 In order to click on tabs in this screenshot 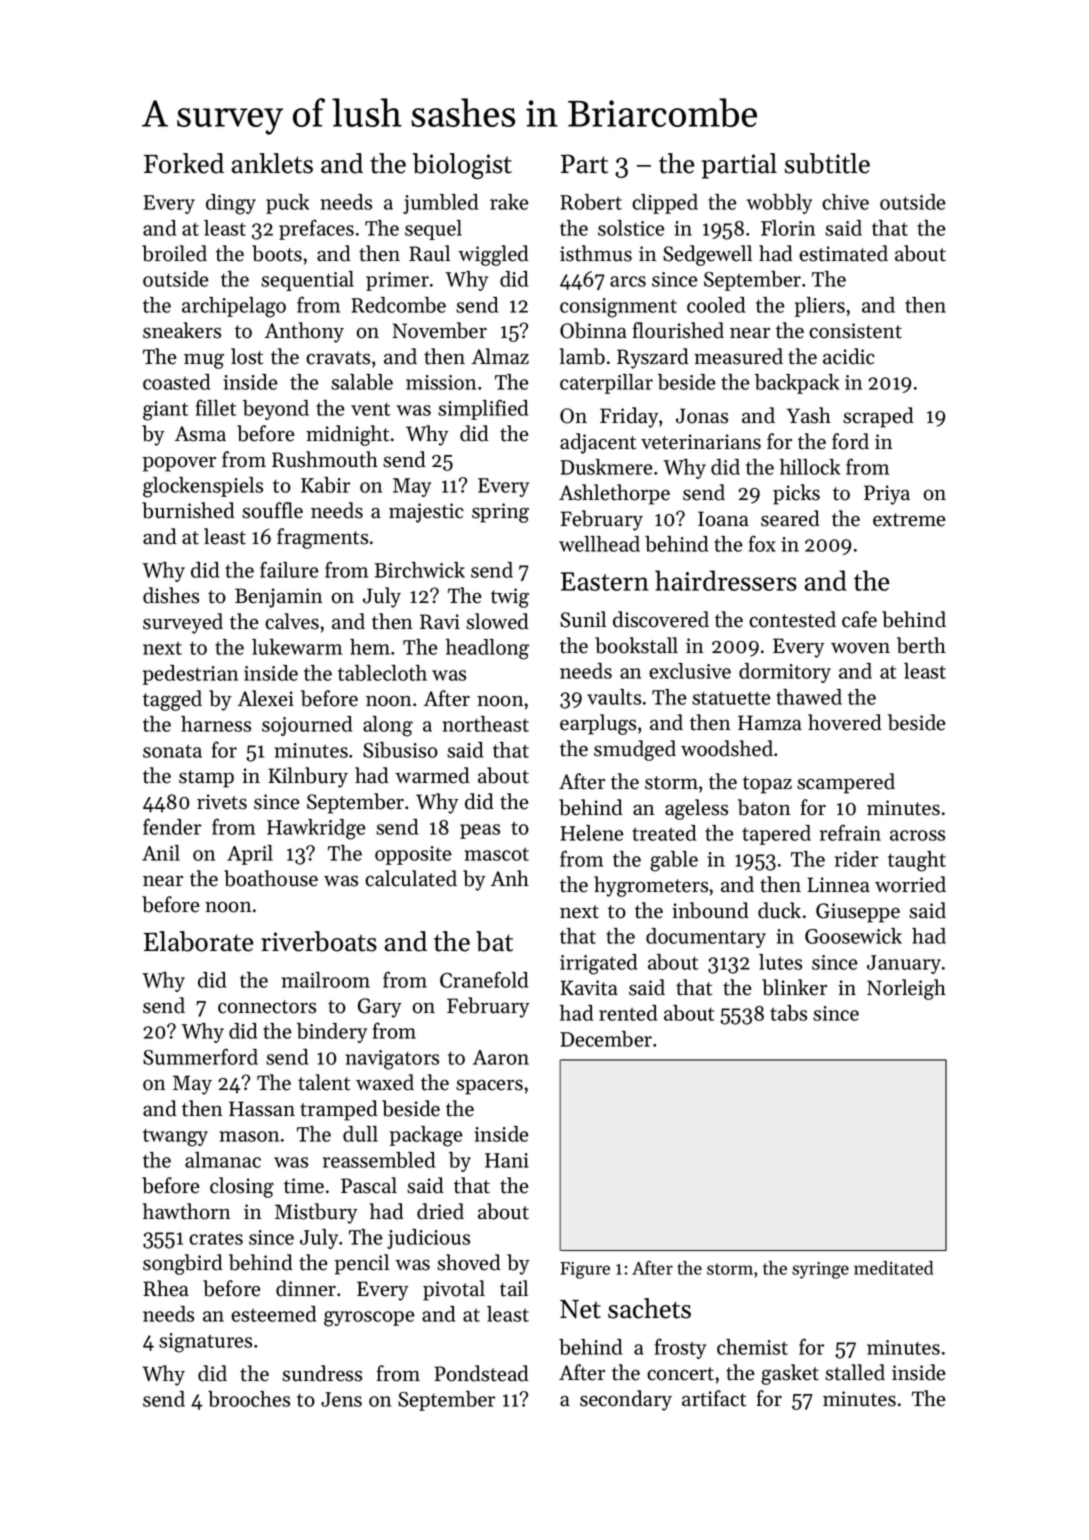, I will do `click(788, 1013)`.
